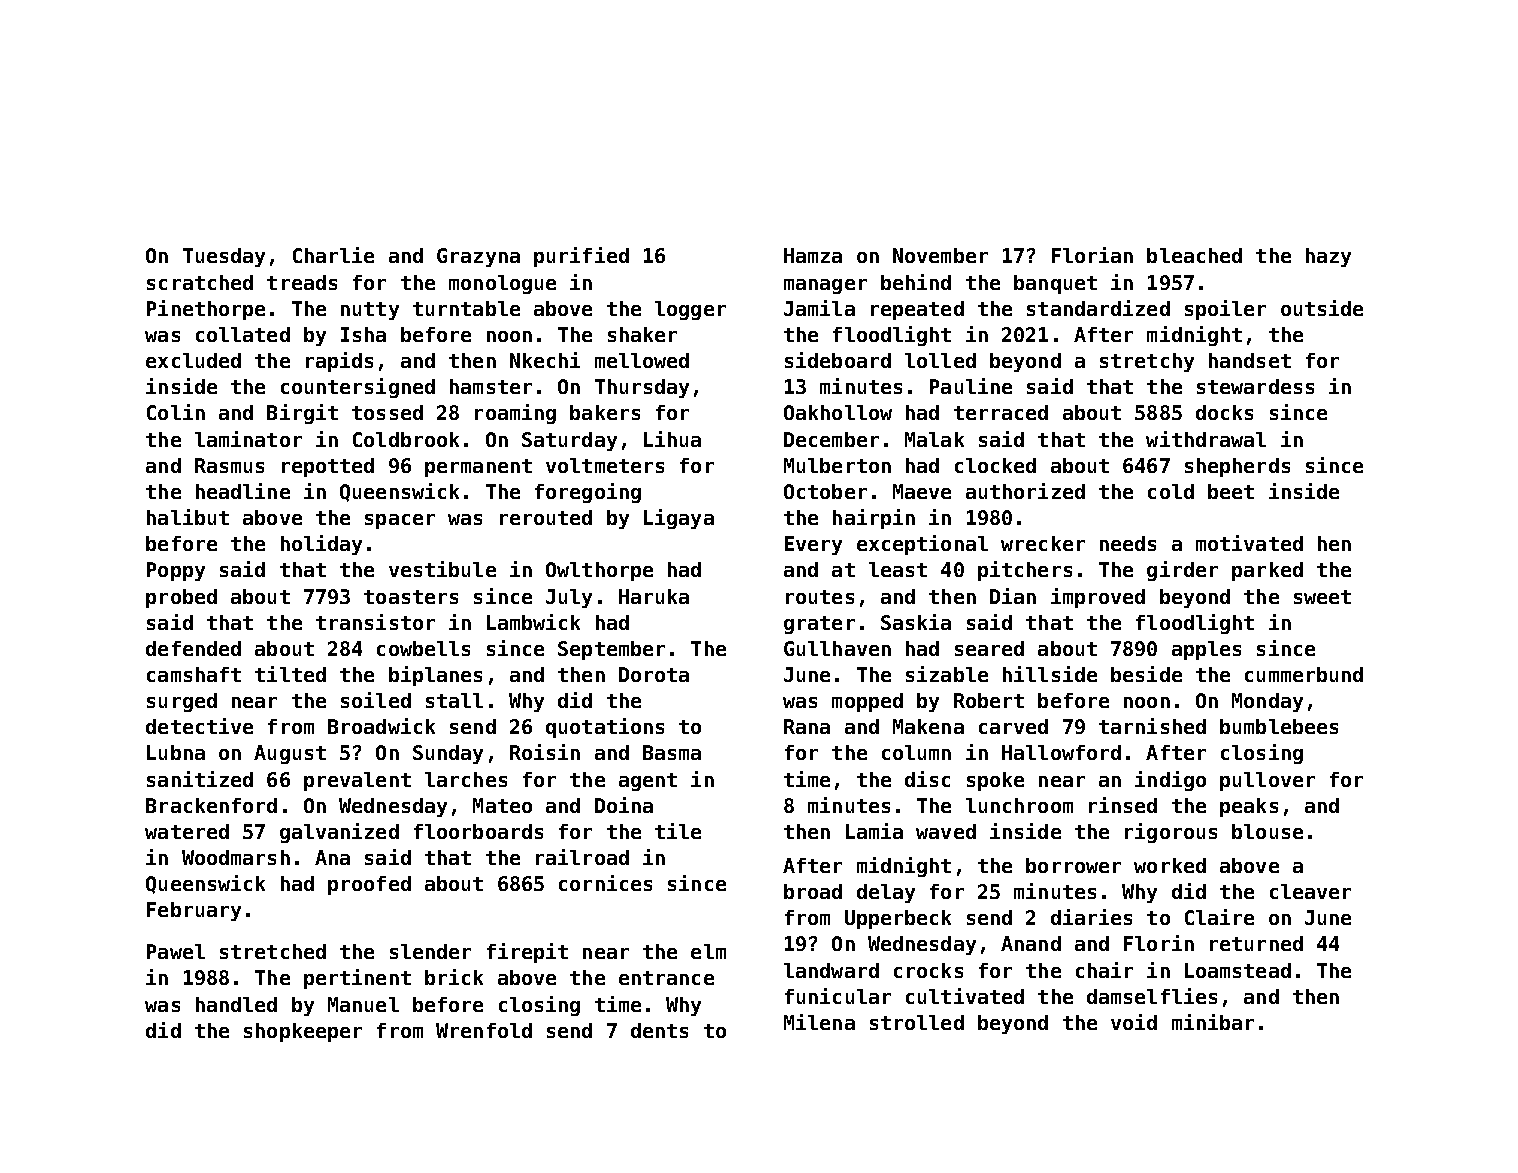 Image resolution: width=1518 pixels, height=1173 pixels. What do you see at coordinates (302, 282) in the image?
I see `treads` at bounding box center [302, 282].
